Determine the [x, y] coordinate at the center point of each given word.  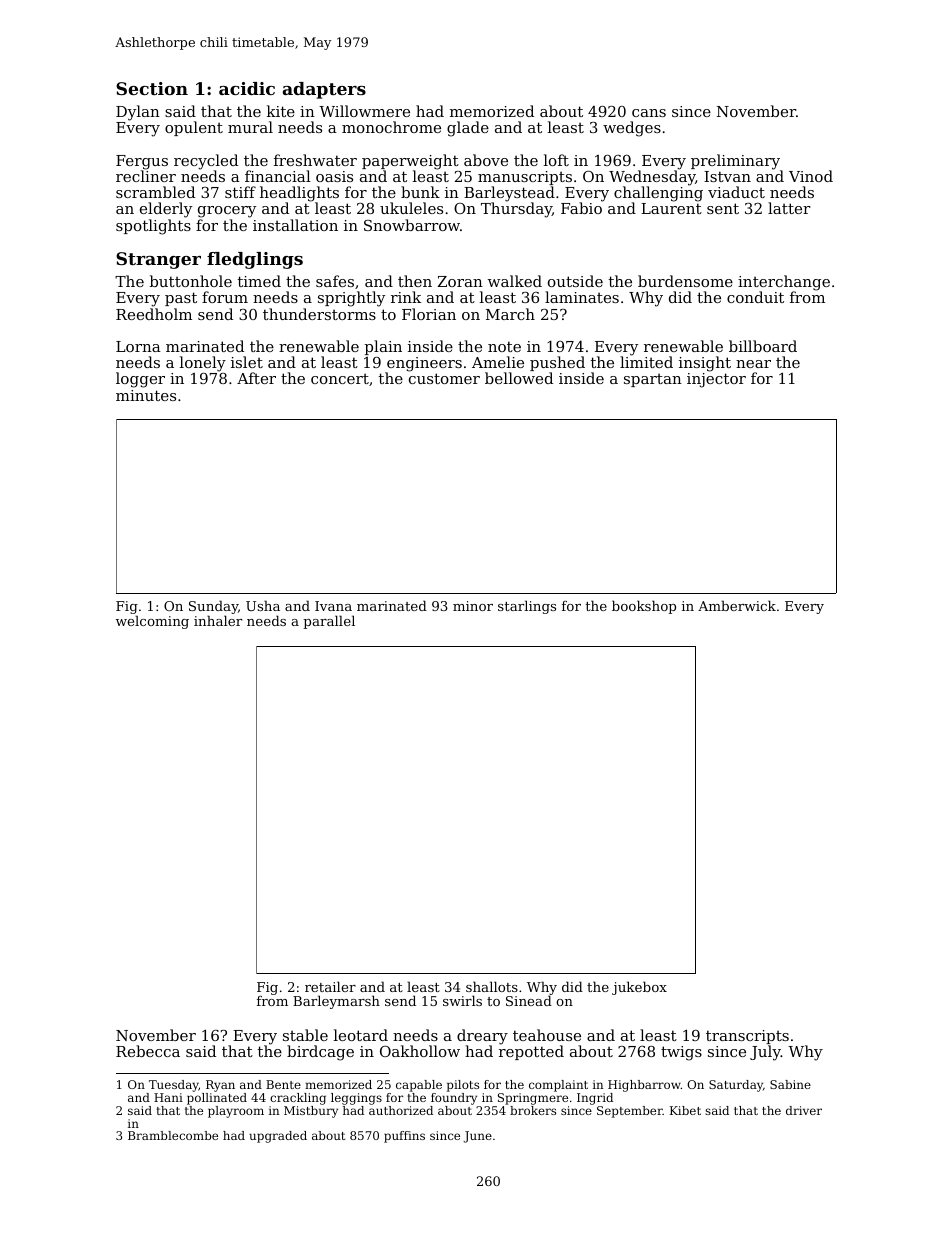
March [510, 314]
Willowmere [364, 111]
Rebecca [148, 1051]
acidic [247, 88]
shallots [492, 986]
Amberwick [737, 605]
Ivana [333, 606]
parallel [329, 622]
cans [649, 113]
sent [723, 208]
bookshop [644, 607]
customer [444, 378]
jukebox [639, 988]
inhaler [218, 620]
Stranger [158, 260]
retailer [330, 986]
